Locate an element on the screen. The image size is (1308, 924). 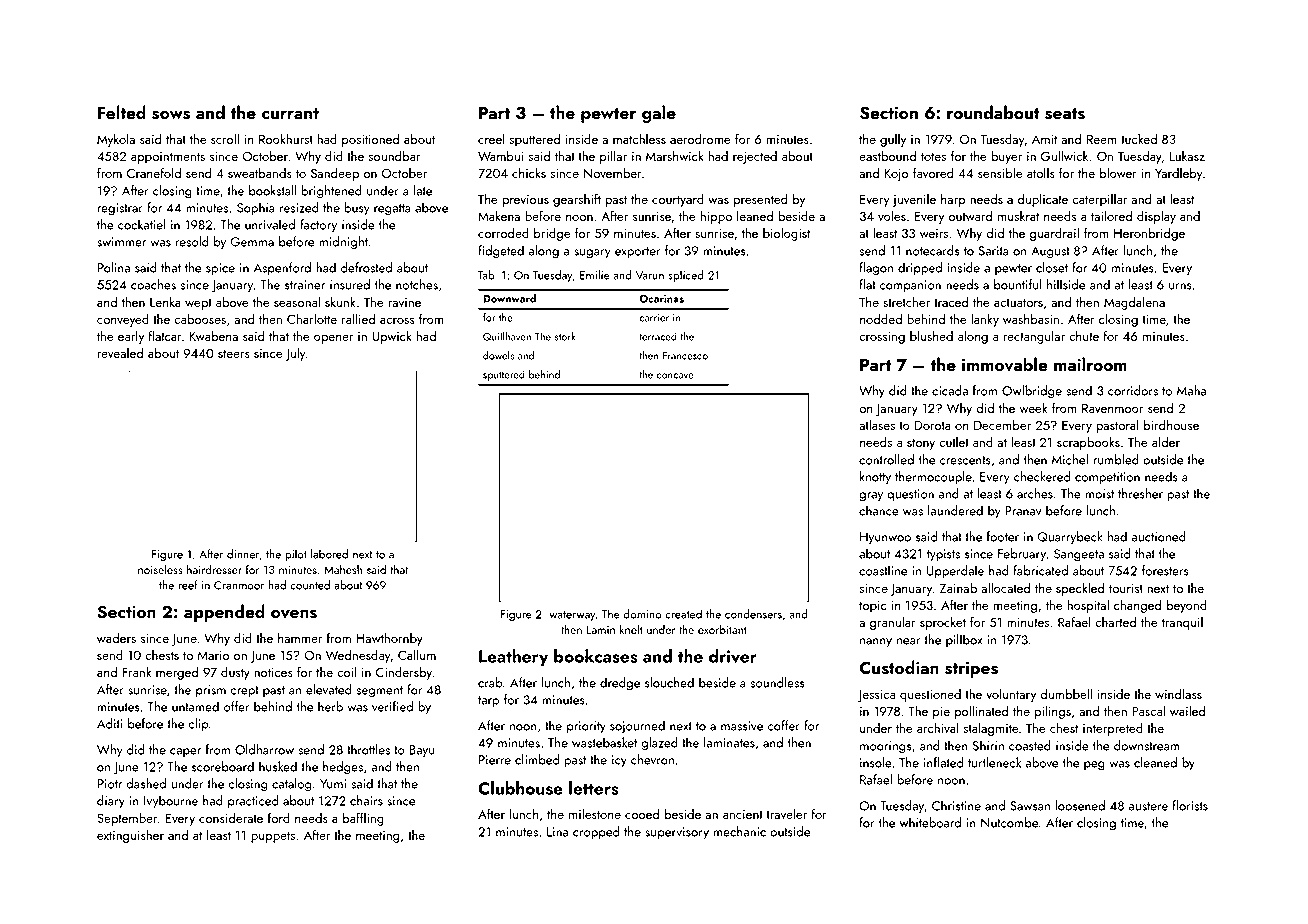
stork is located at coordinates (565, 336).
